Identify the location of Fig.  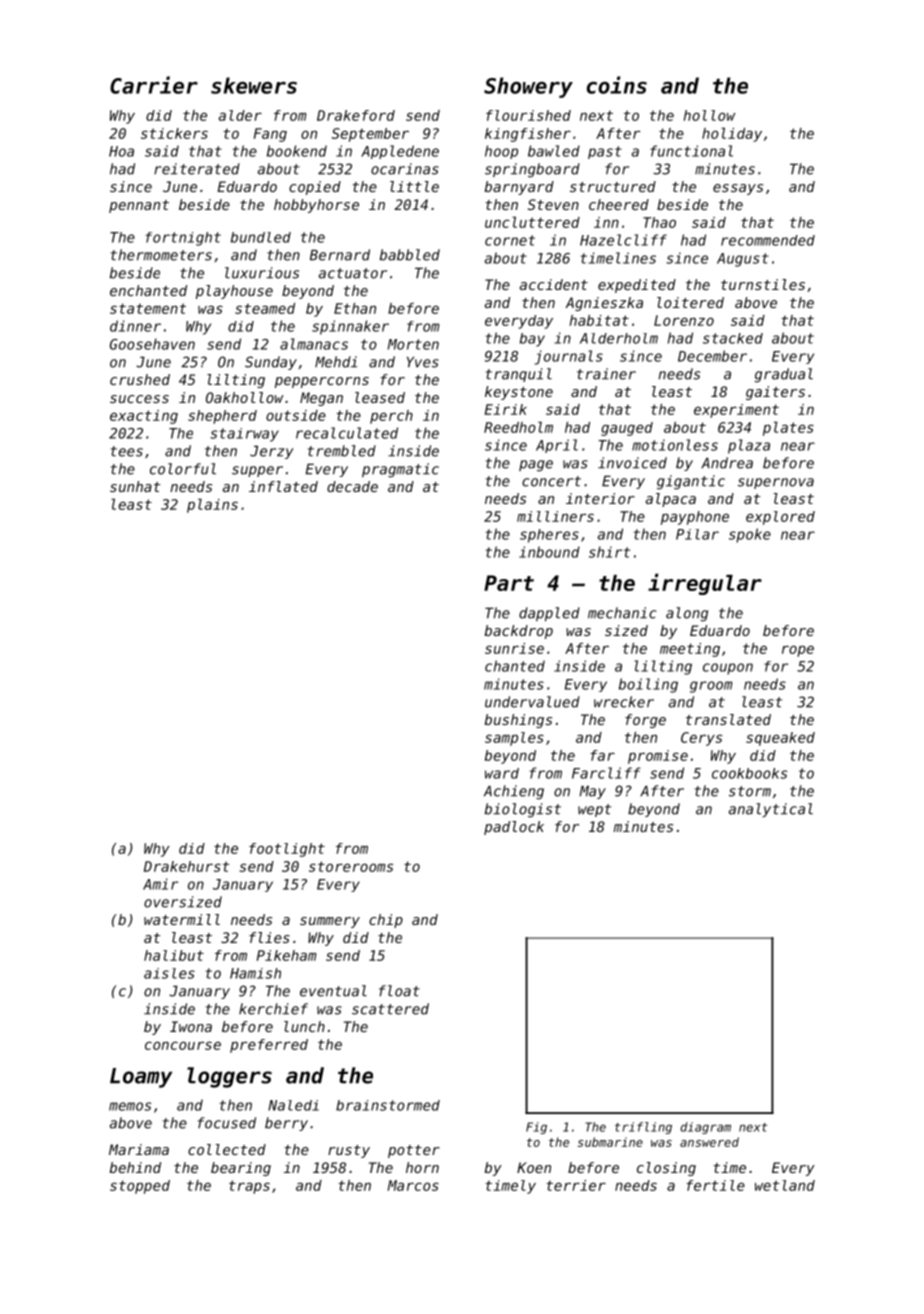
(536, 1128).
